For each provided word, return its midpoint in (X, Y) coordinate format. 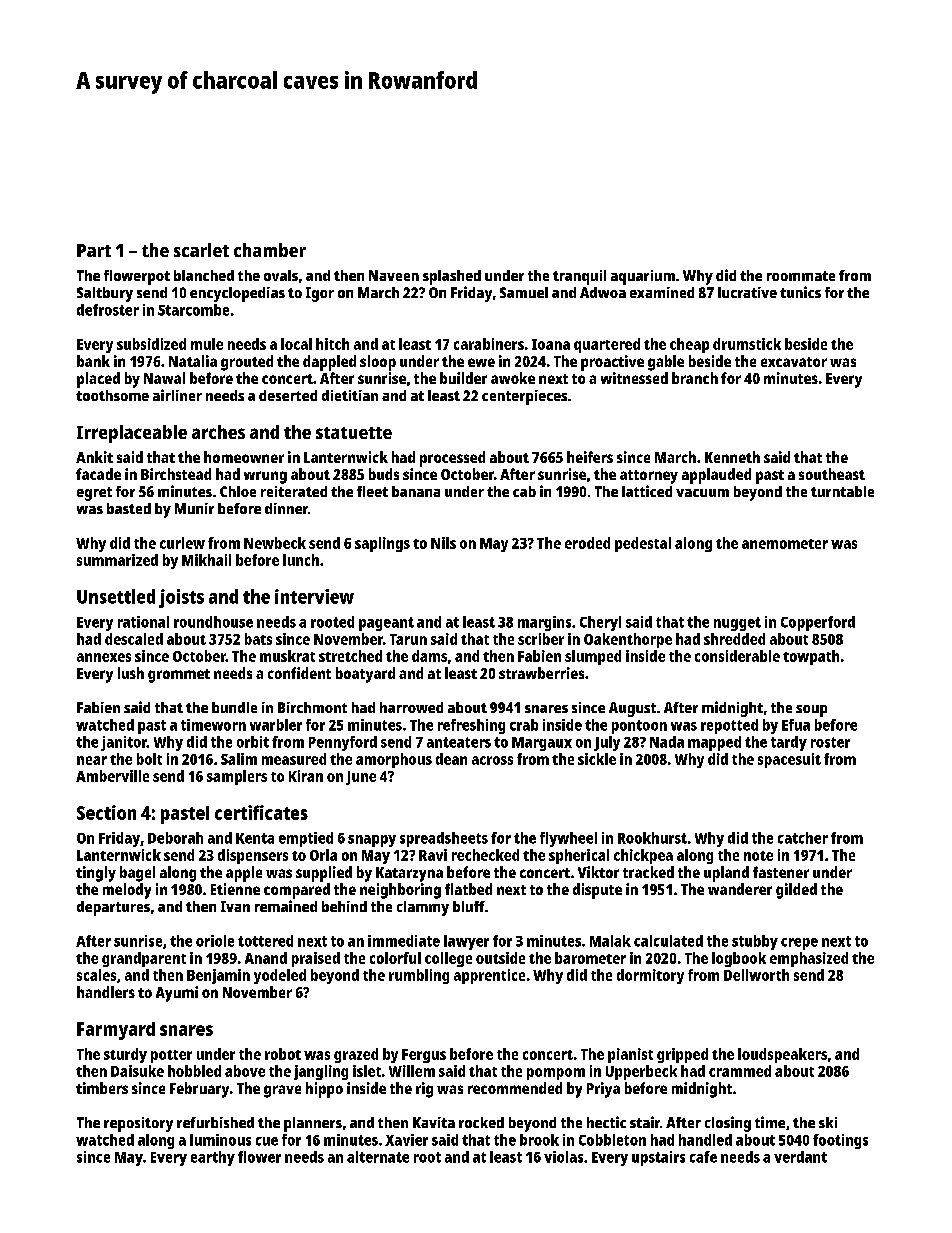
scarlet (201, 250)
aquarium (643, 277)
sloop (378, 363)
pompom (556, 1074)
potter (171, 1056)
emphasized (809, 959)
